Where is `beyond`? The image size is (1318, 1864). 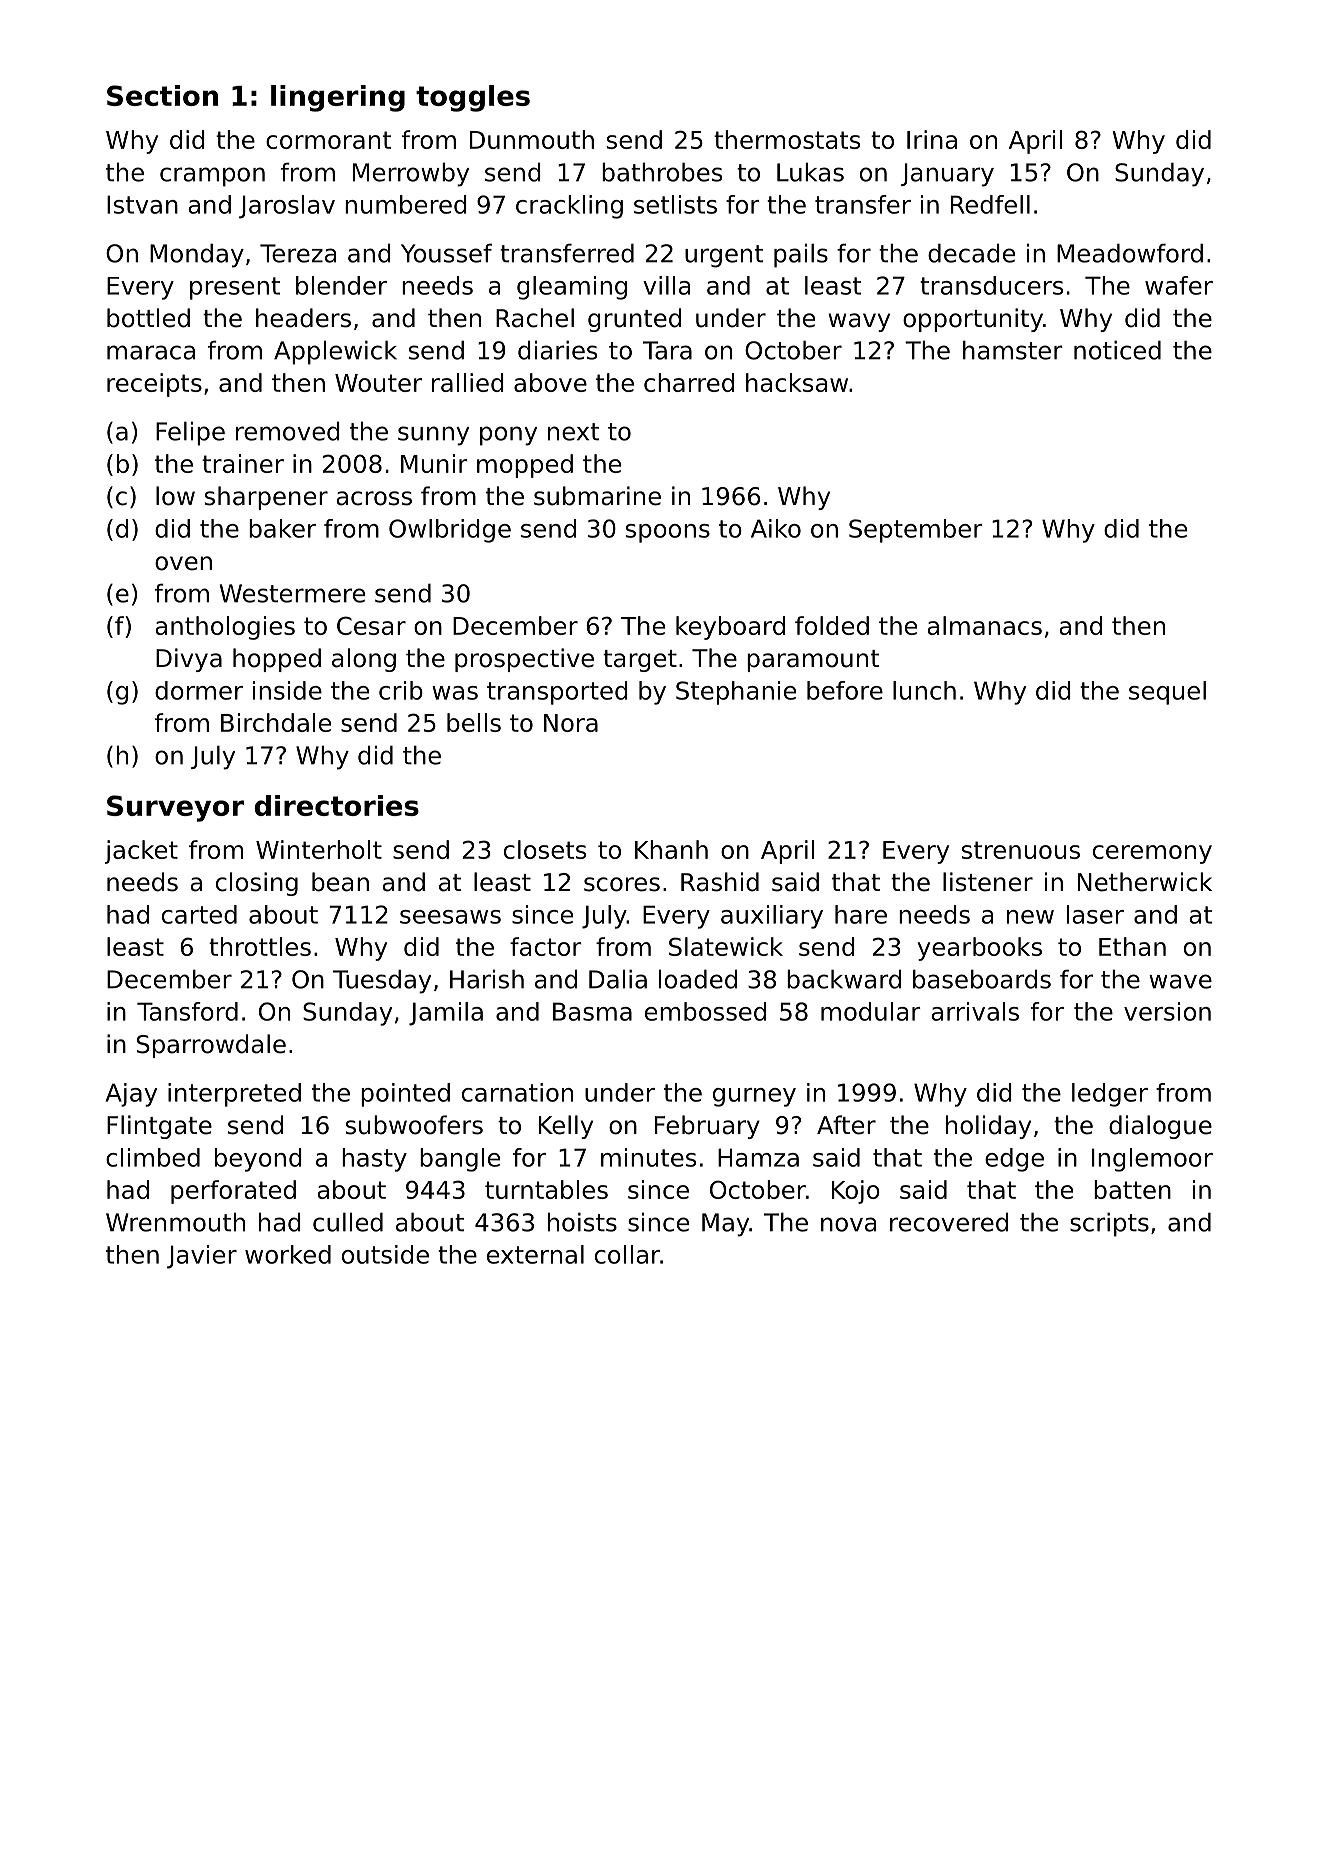 beyond is located at coordinates (258, 1160).
